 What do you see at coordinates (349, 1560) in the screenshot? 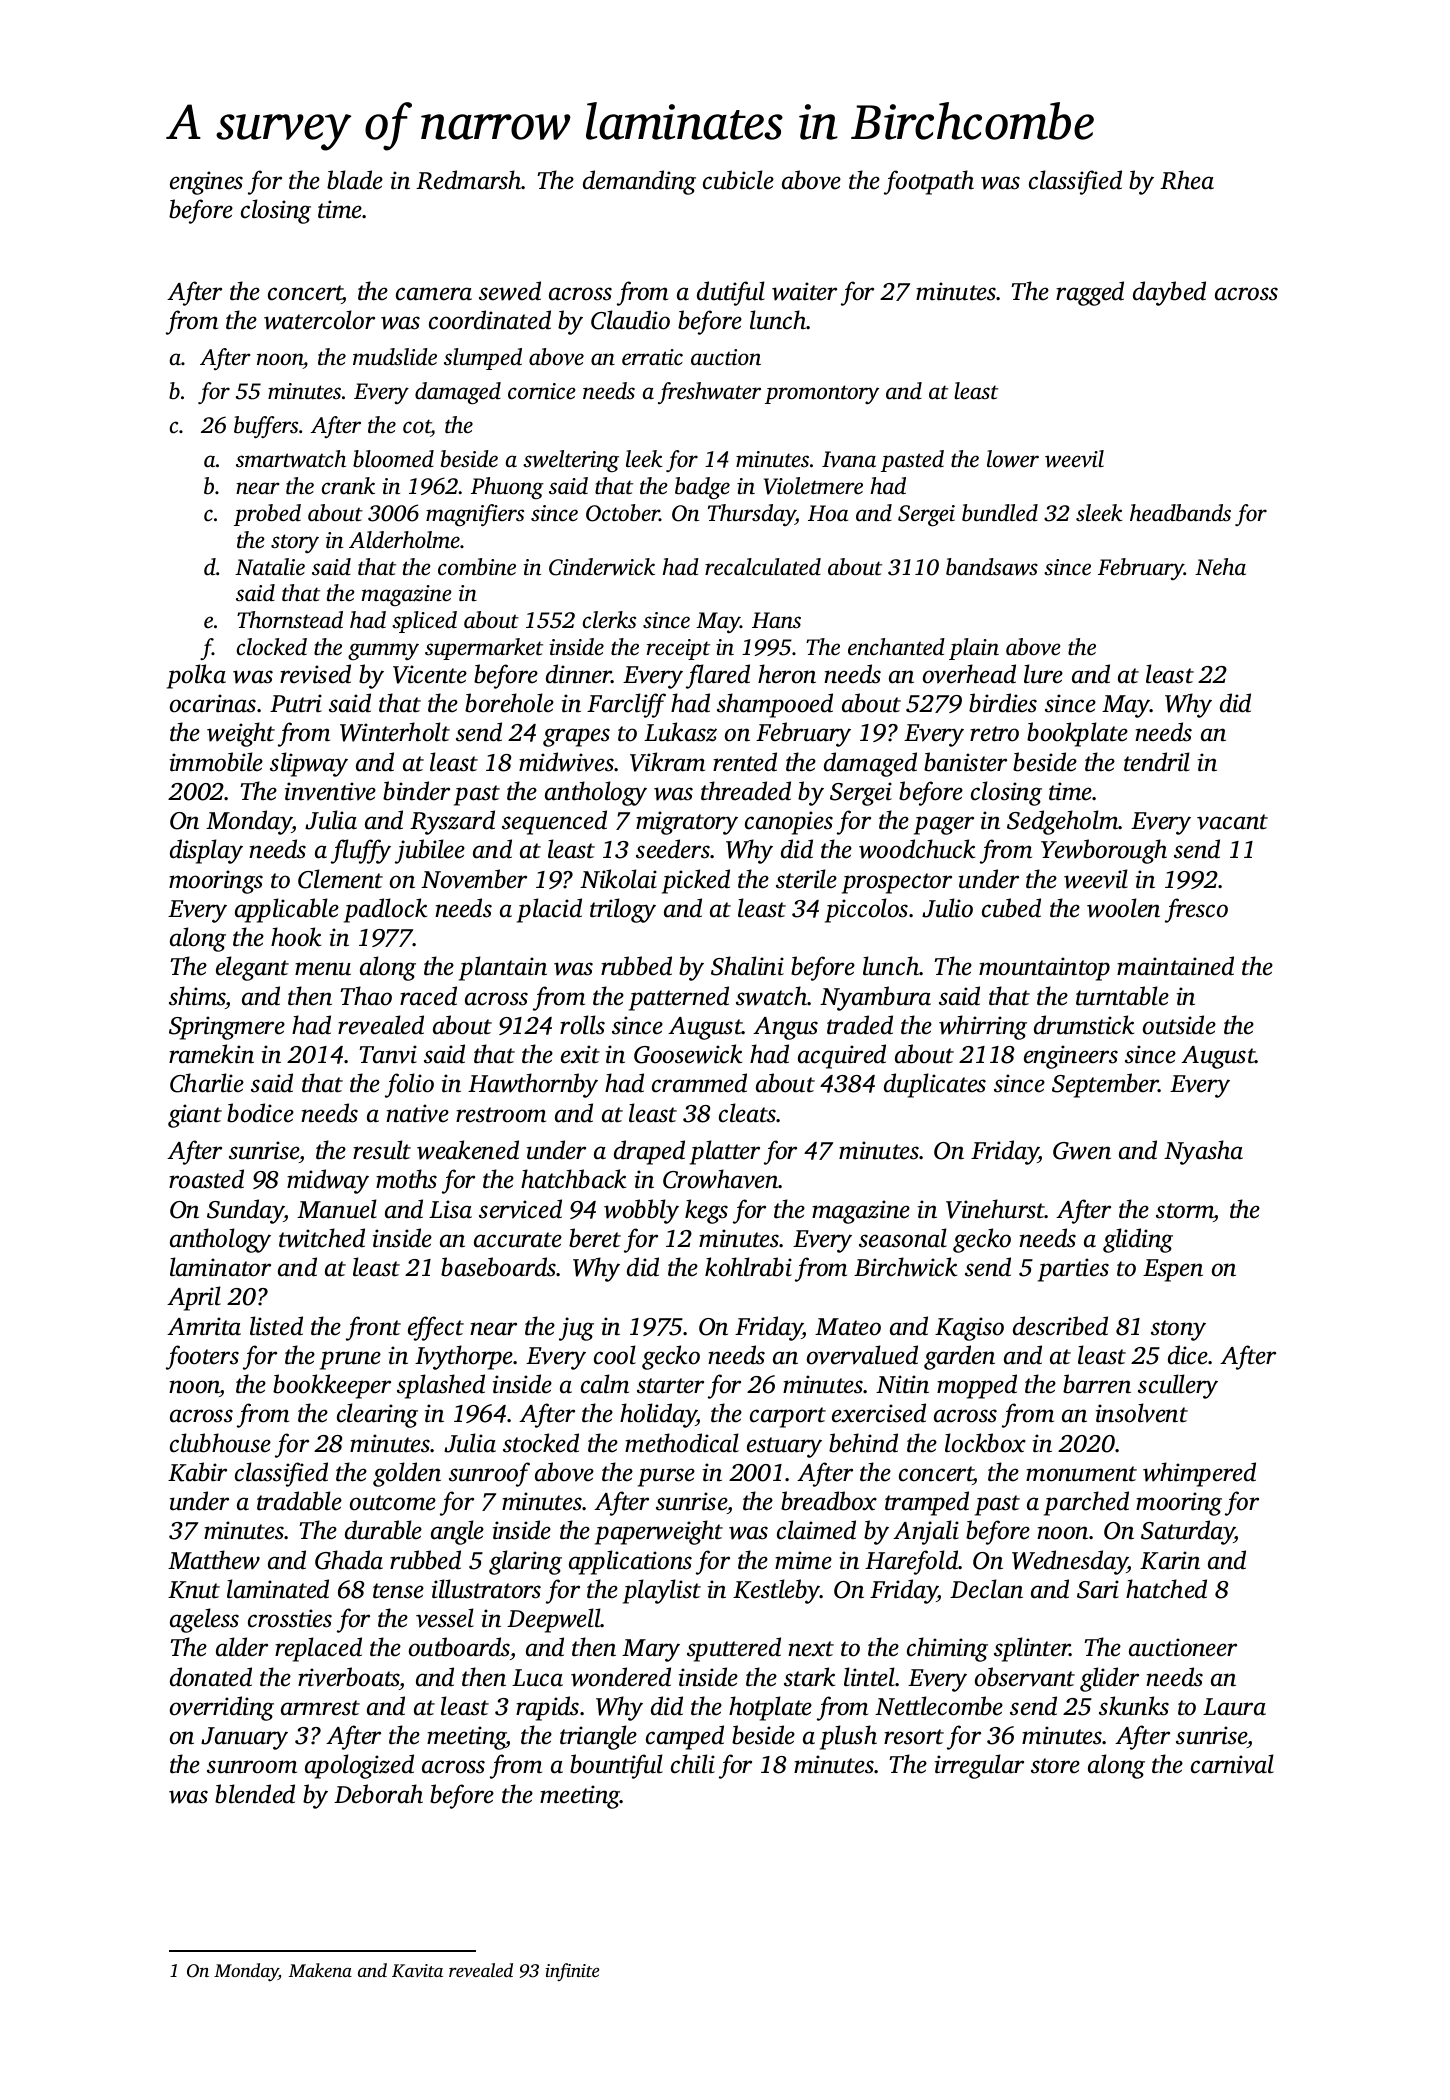
I see `Ghada` at bounding box center [349, 1560].
